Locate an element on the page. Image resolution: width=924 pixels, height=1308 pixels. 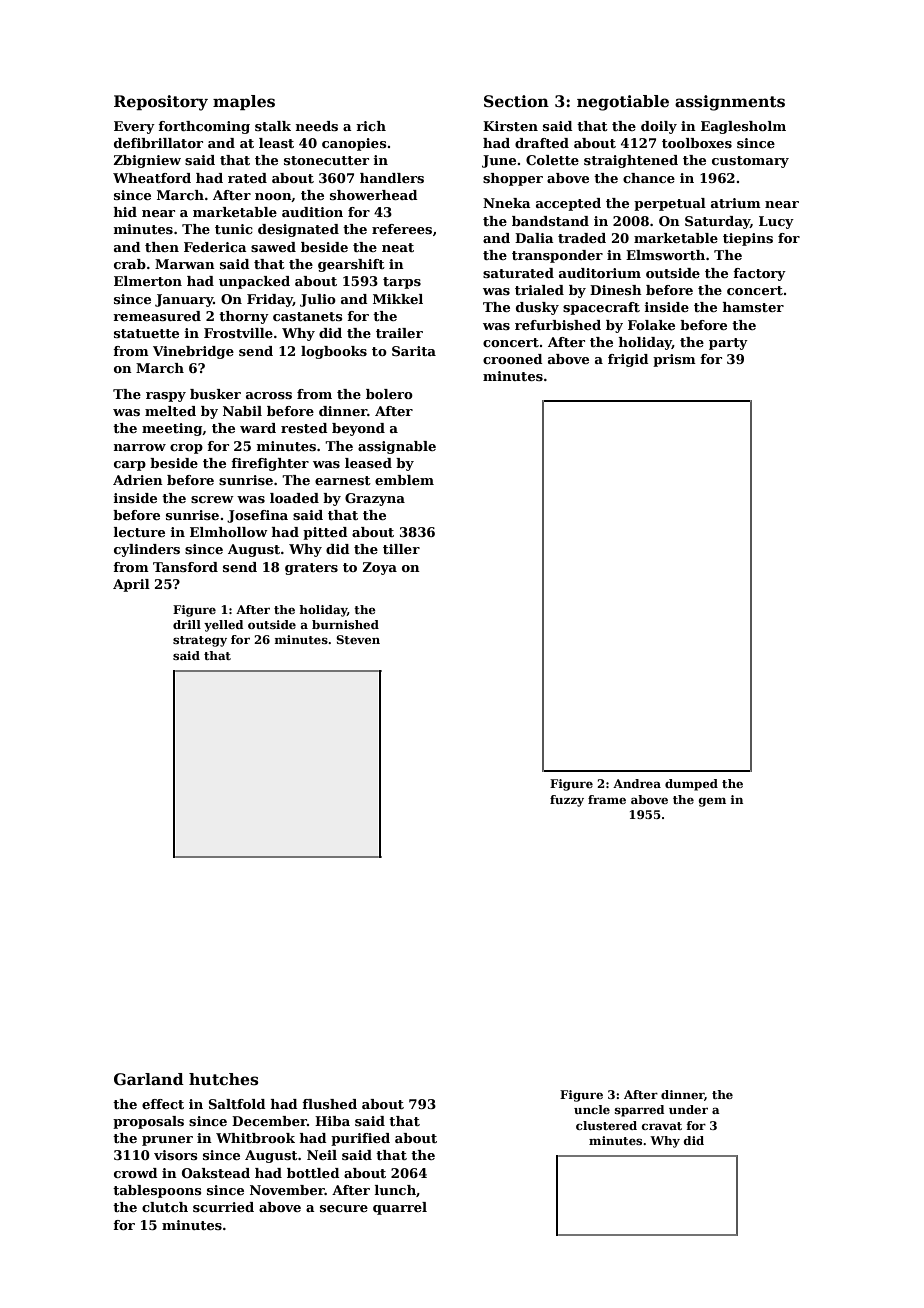
uncle is located at coordinates (592, 1109).
